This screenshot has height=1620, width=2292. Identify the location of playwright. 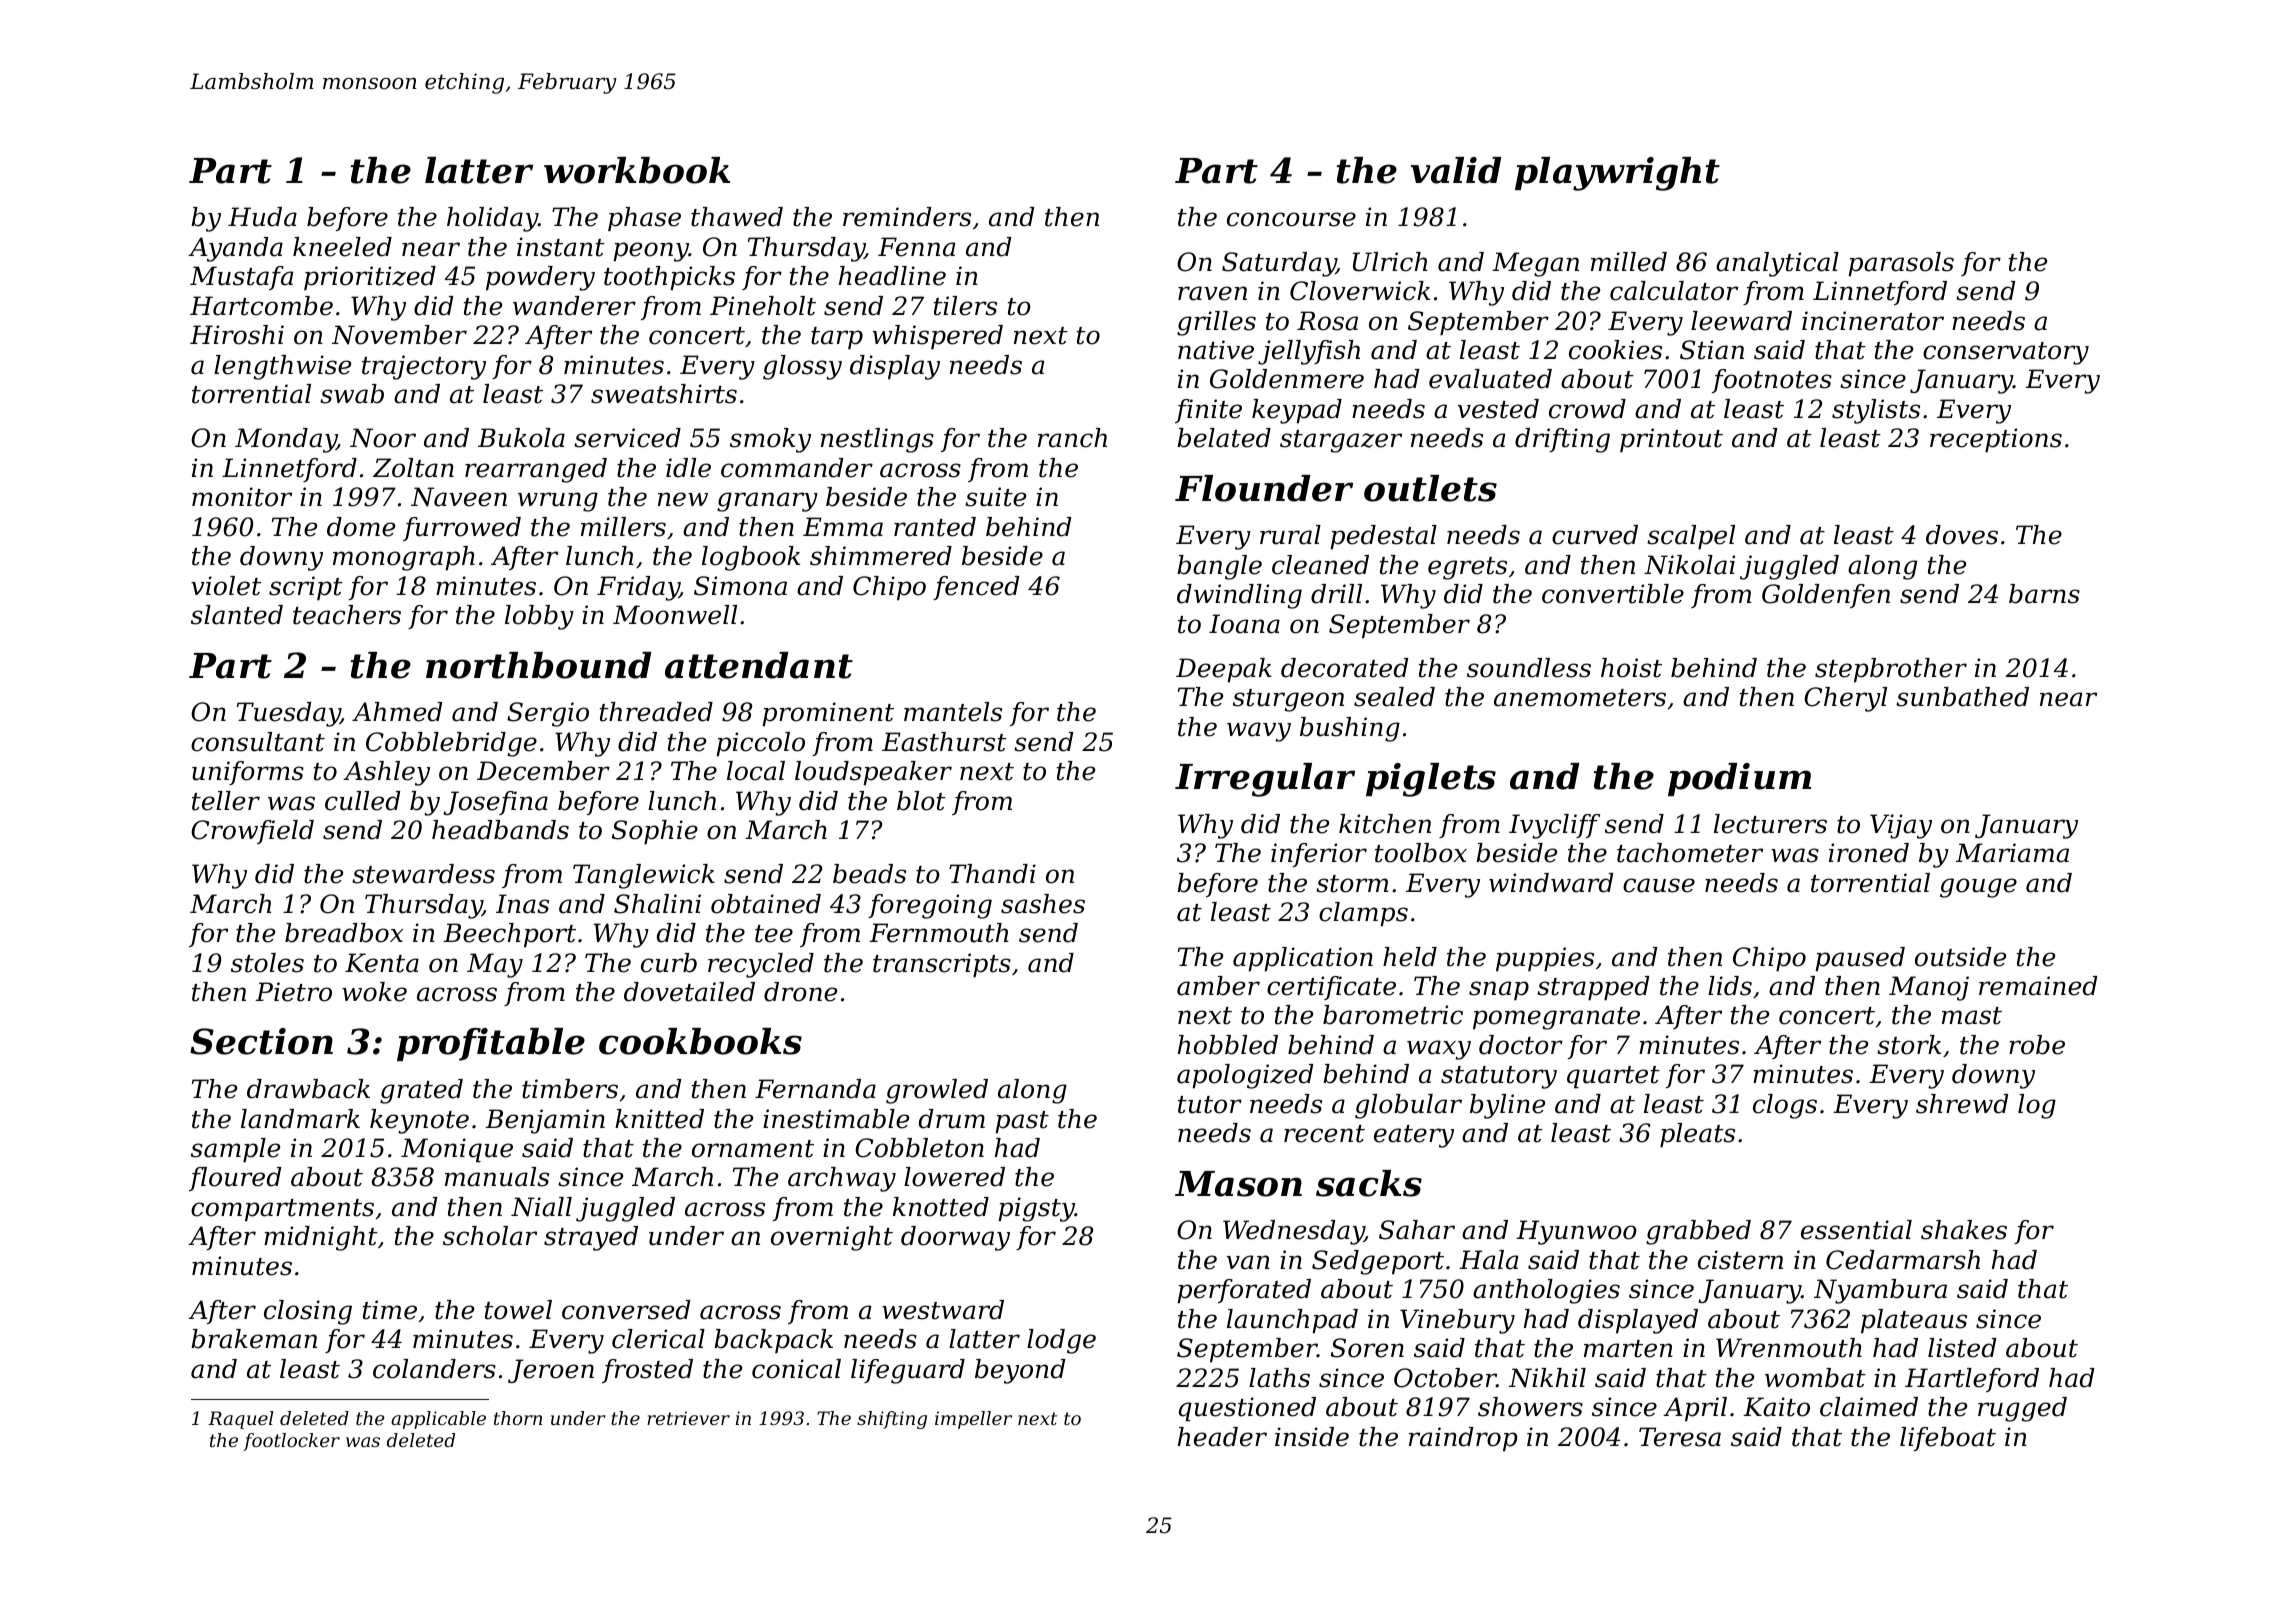
(1617, 174).
